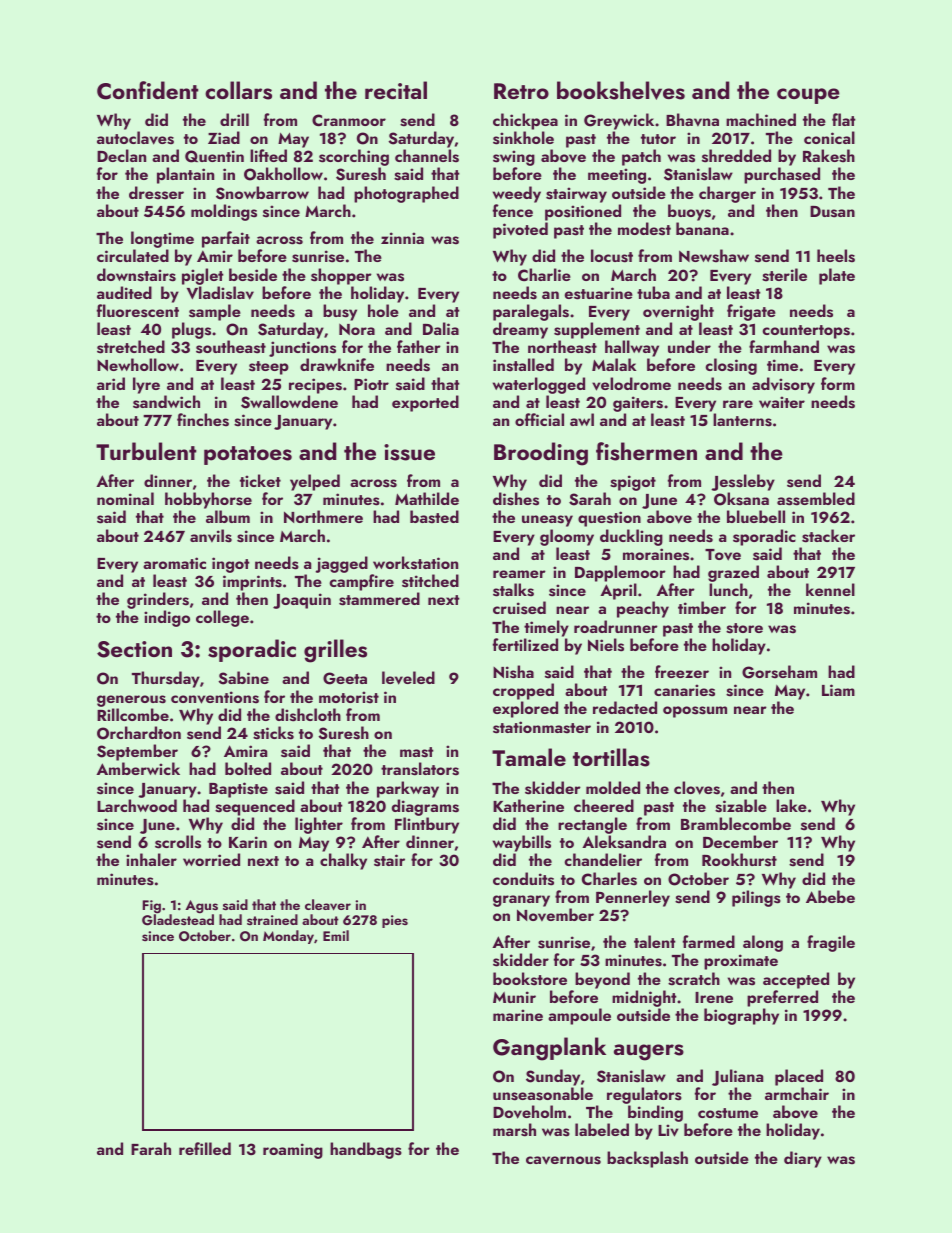  Describe the element at coordinates (521, 901) in the image. I see `granary` at that location.
